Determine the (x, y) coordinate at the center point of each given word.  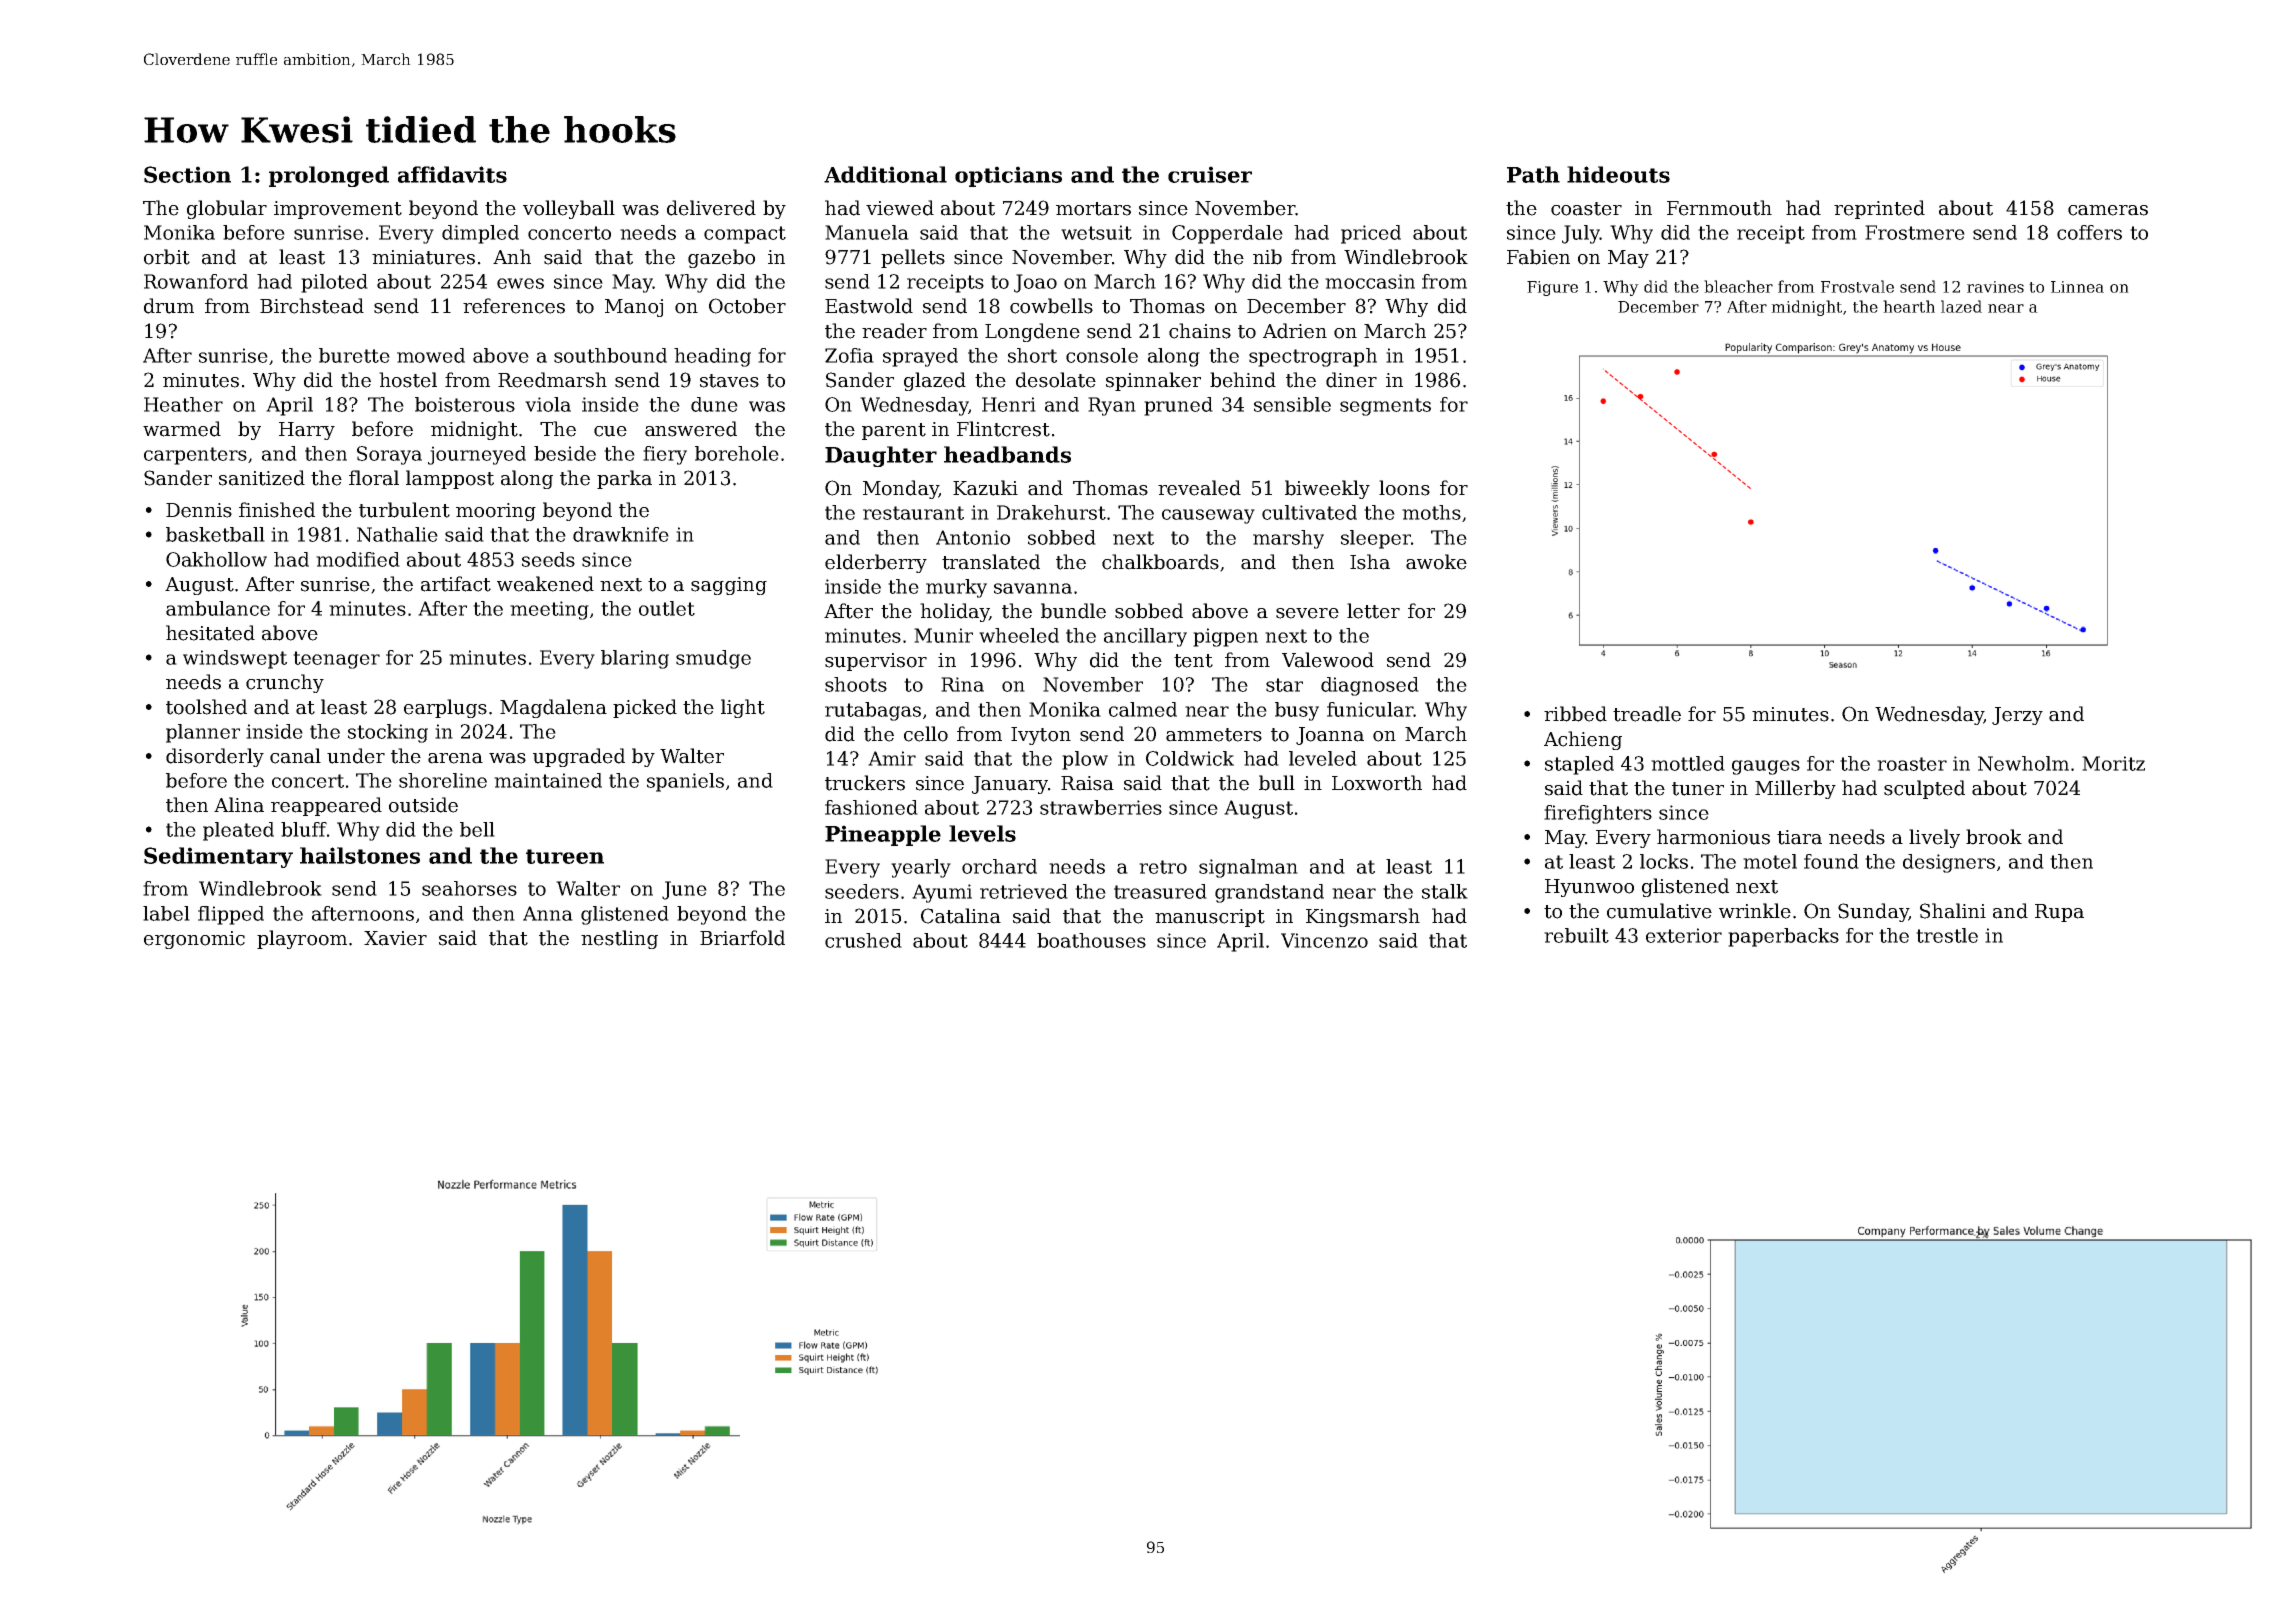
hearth (1909, 306)
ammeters (1214, 735)
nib (1267, 257)
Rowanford (196, 281)
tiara (1799, 837)
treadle (1647, 714)
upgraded (579, 757)
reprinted (1879, 209)
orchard (999, 866)
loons (1404, 488)
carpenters (195, 456)
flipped (231, 915)
